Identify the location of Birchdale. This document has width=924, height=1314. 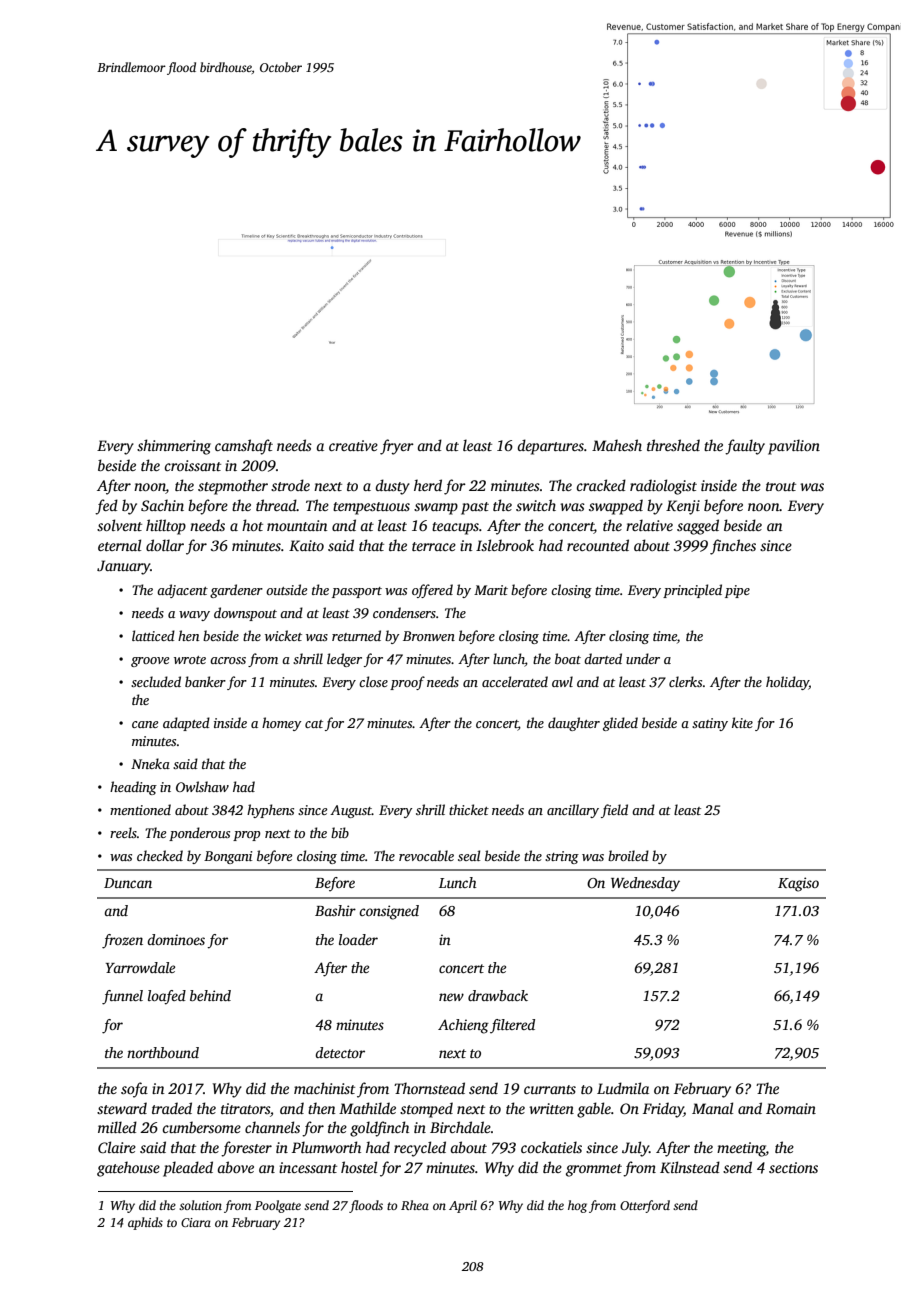
(460, 1127).
